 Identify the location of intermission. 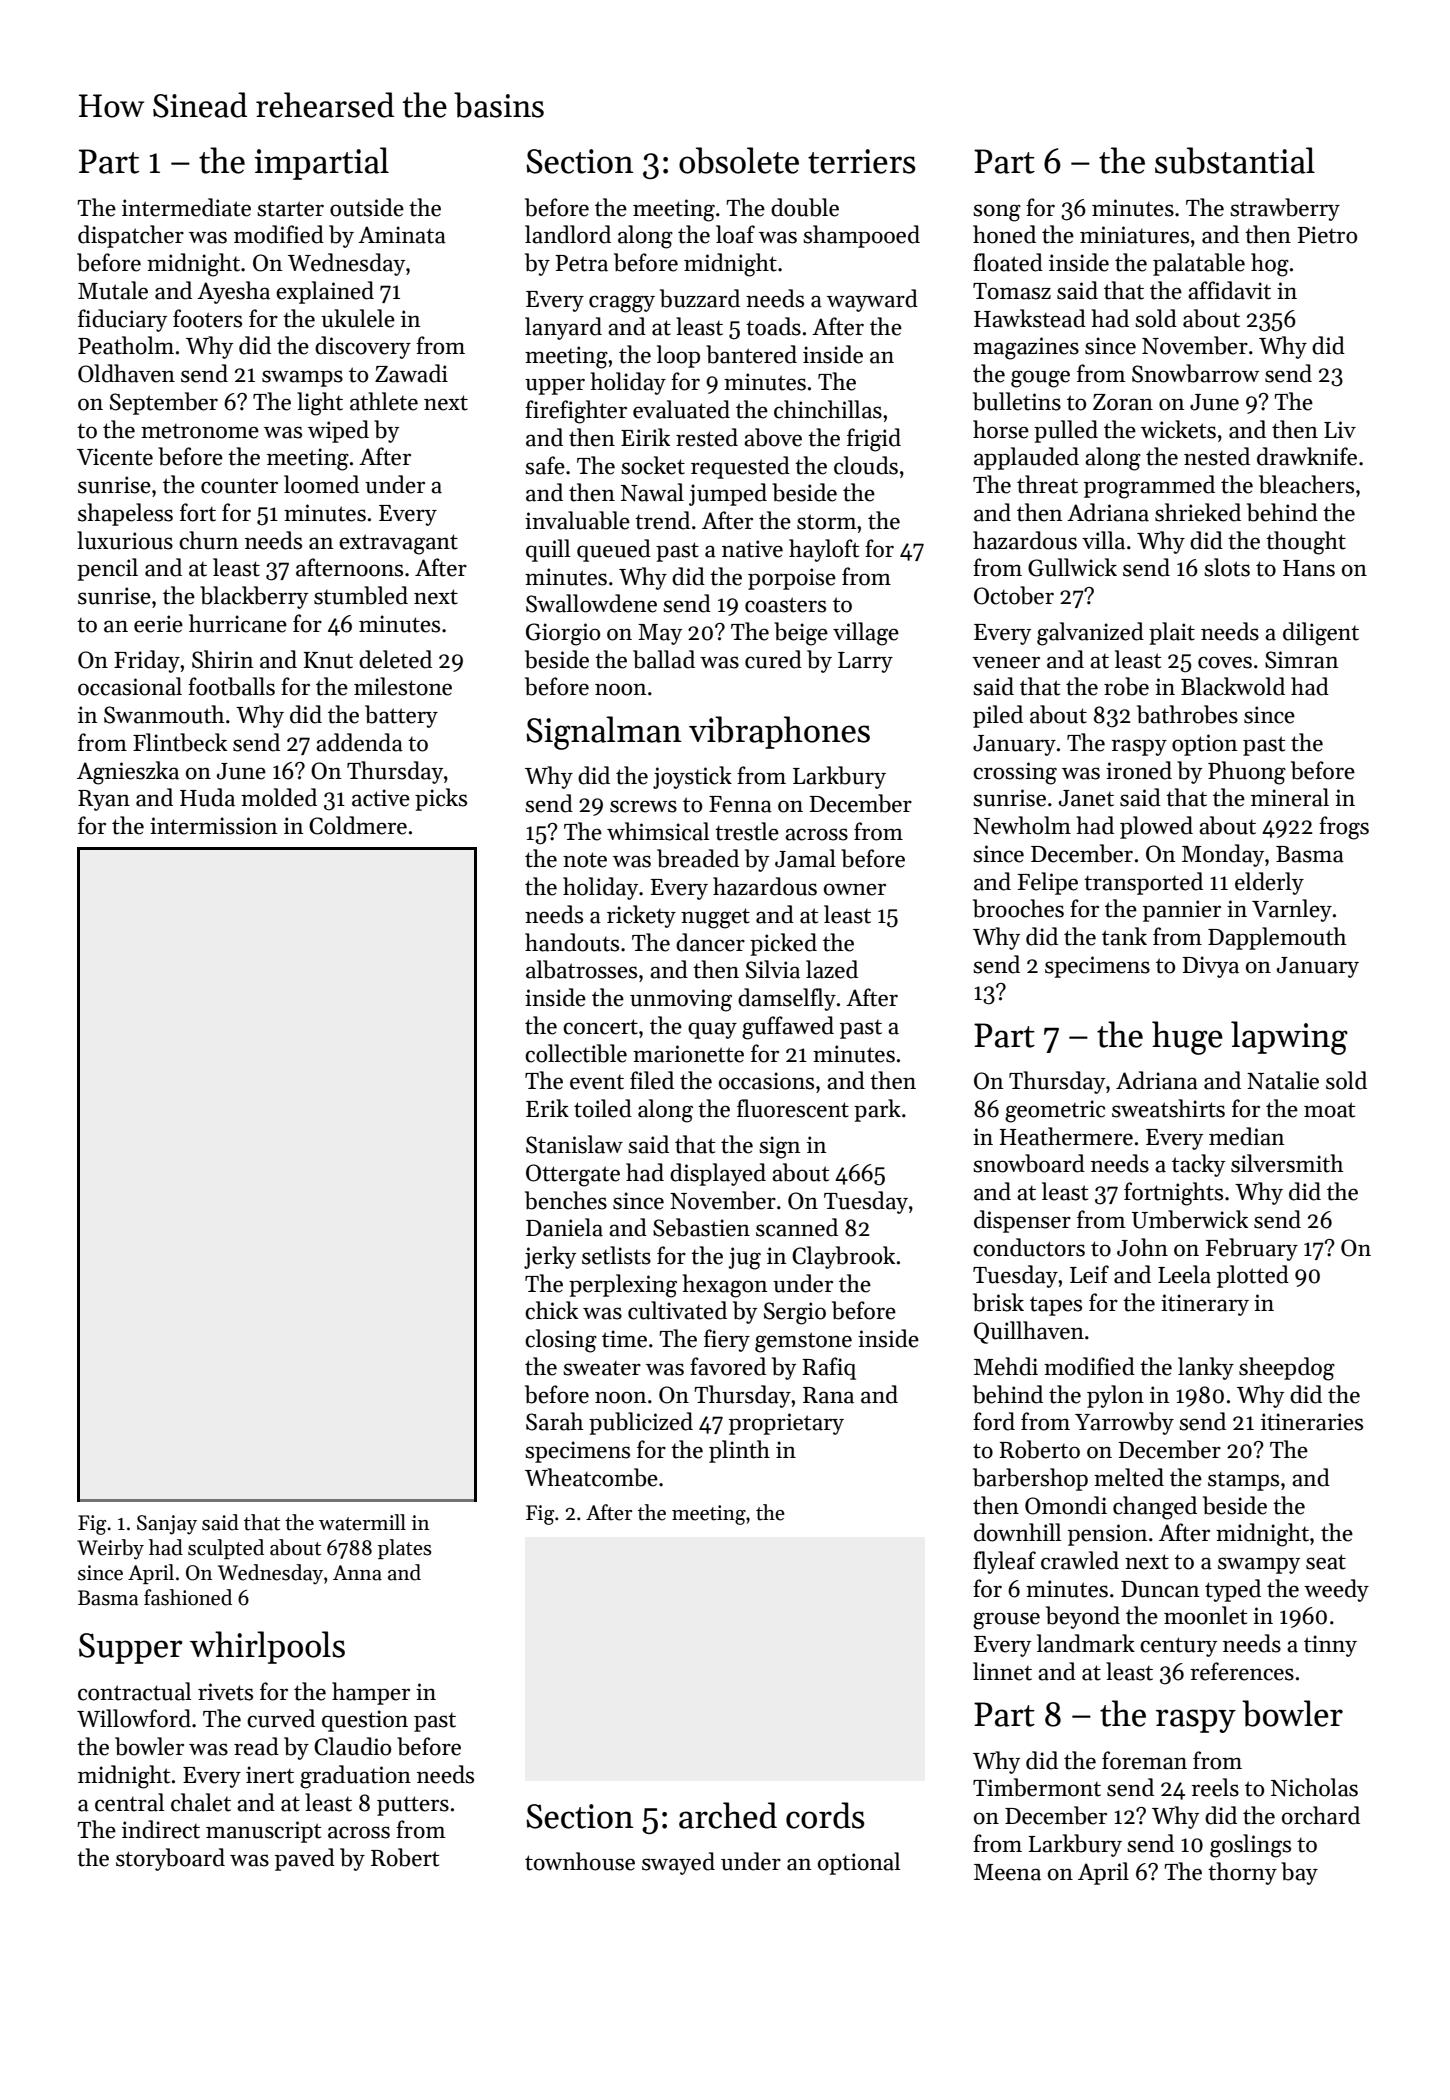
(214, 826).
